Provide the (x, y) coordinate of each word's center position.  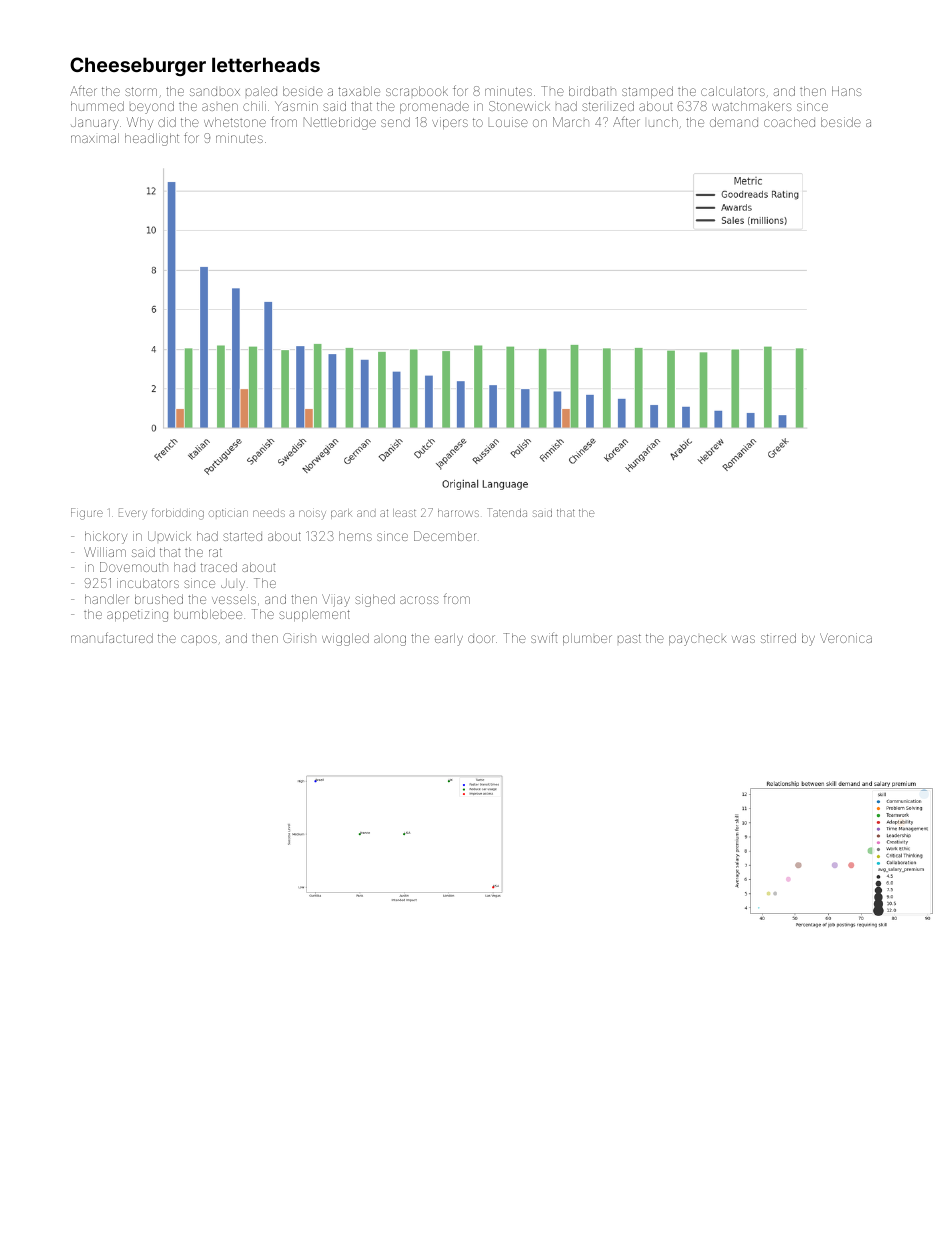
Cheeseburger (138, 66)
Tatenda (507, 512)
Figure (87, 514)
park (341, 514)
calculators (733, 91)
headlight (152, 139)
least (404, 513)
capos (199, 640)
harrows (458, 513)
